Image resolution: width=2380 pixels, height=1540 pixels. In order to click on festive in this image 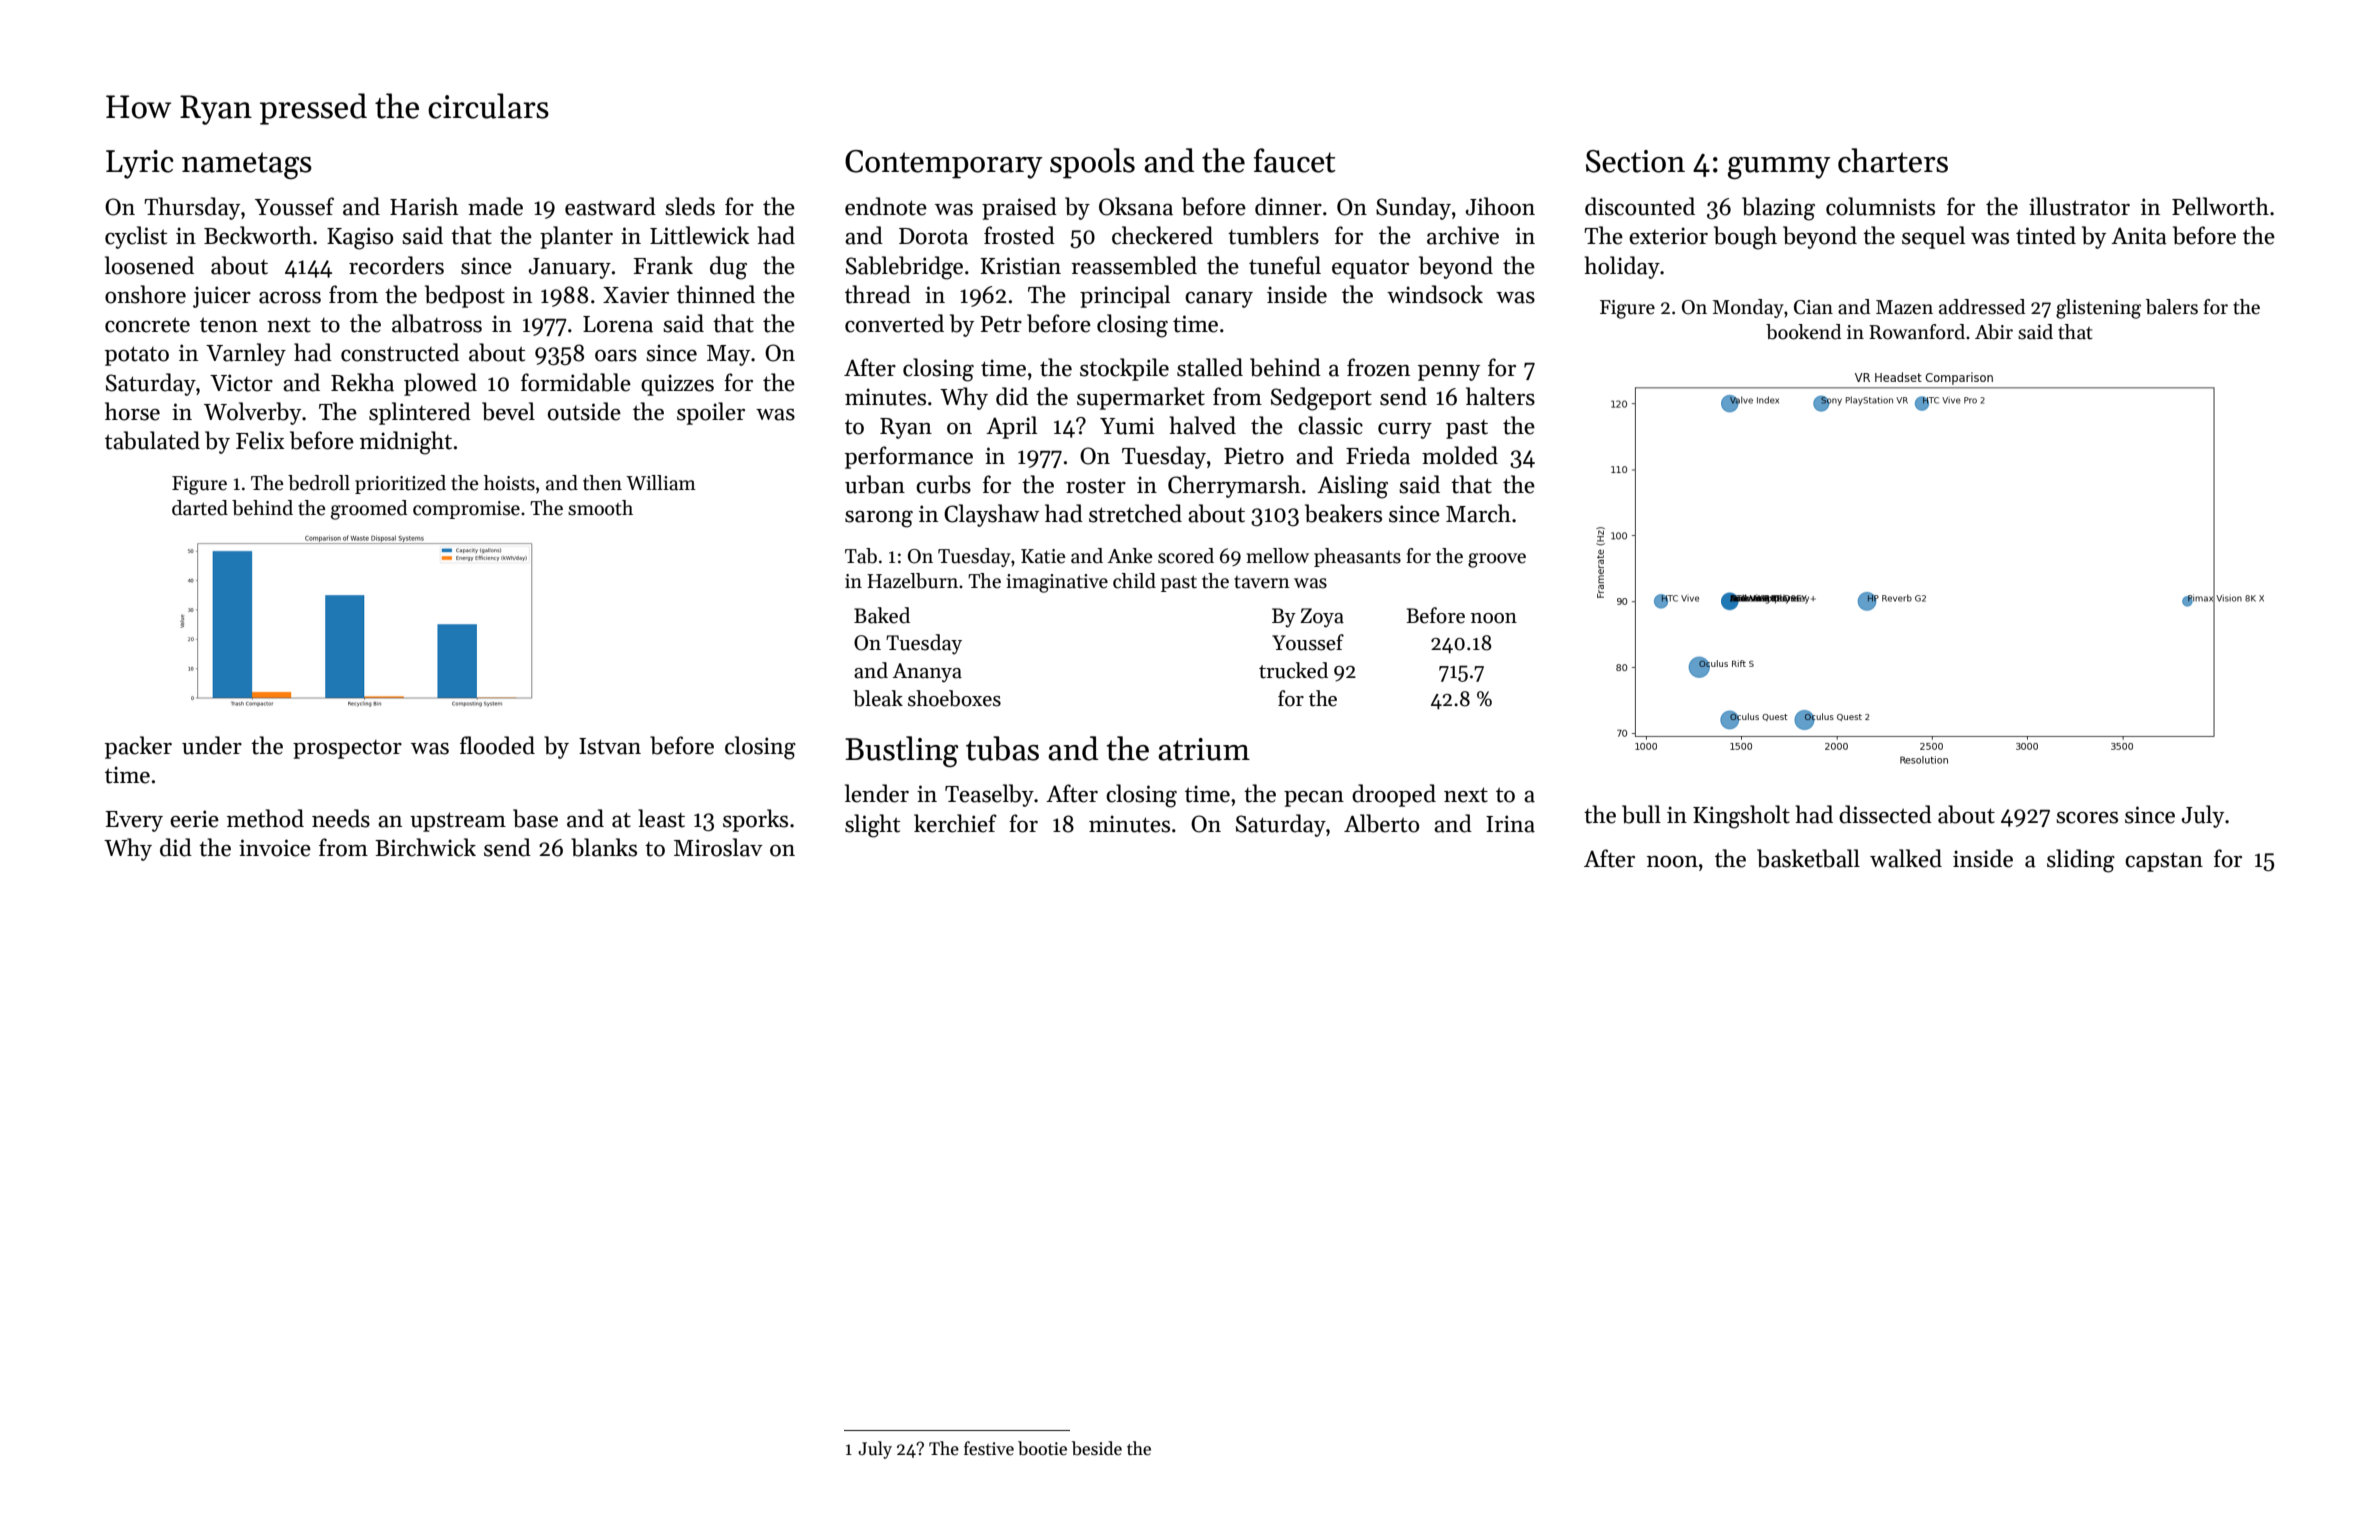, I will do `click(989, 1448)`.
